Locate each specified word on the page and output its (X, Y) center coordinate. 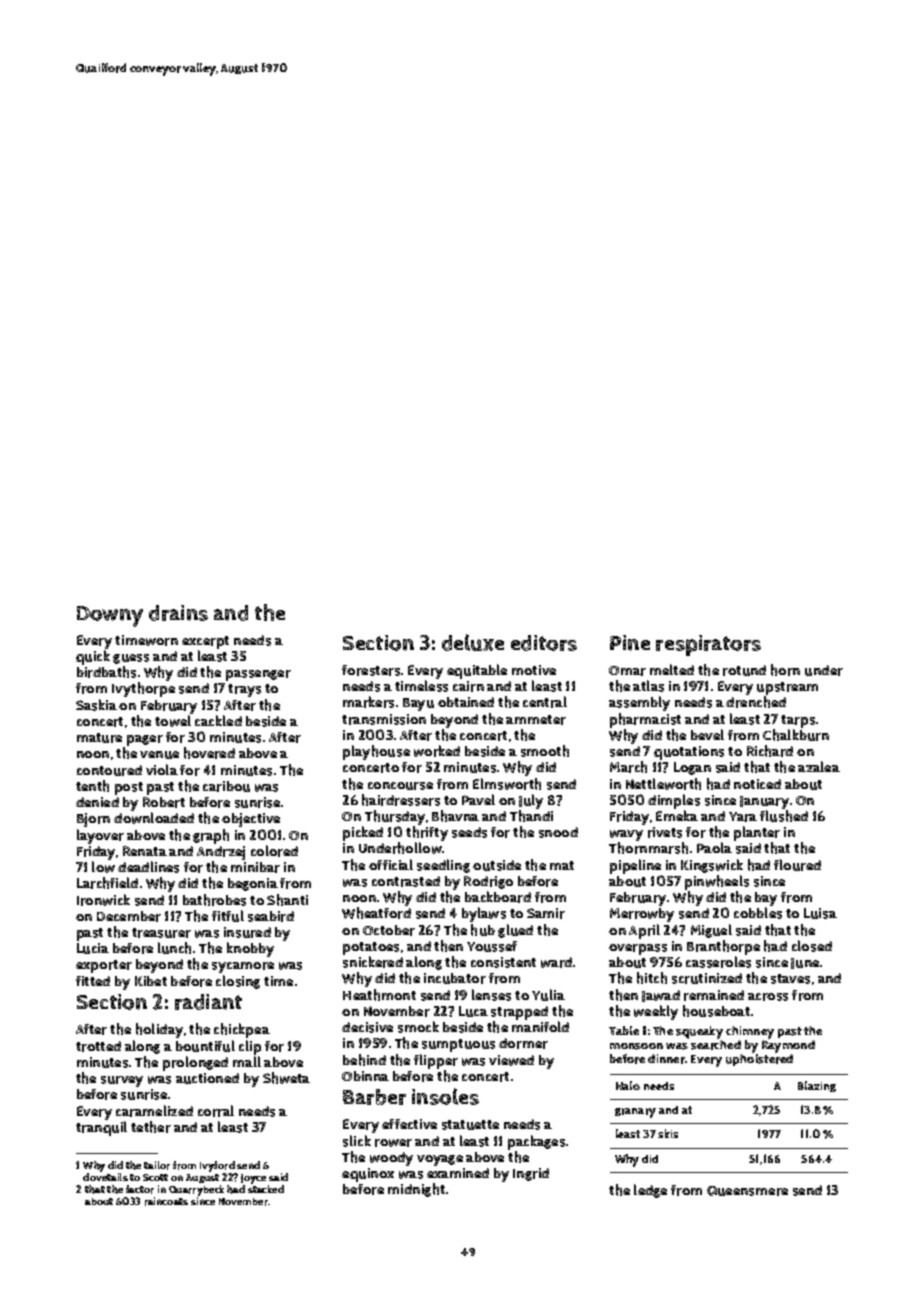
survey (122, 1081)
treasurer (161, 933)
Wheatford (376, 913)
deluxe (473, 642)
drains (178, 613)
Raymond (788, 1046)
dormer (523, 1043)
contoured (109, 770)
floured (797, 865)
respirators (708, 645)
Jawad (661, 996)
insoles (445, 1096)
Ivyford (217, 1166)
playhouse (376, 752)
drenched (756, 702)
